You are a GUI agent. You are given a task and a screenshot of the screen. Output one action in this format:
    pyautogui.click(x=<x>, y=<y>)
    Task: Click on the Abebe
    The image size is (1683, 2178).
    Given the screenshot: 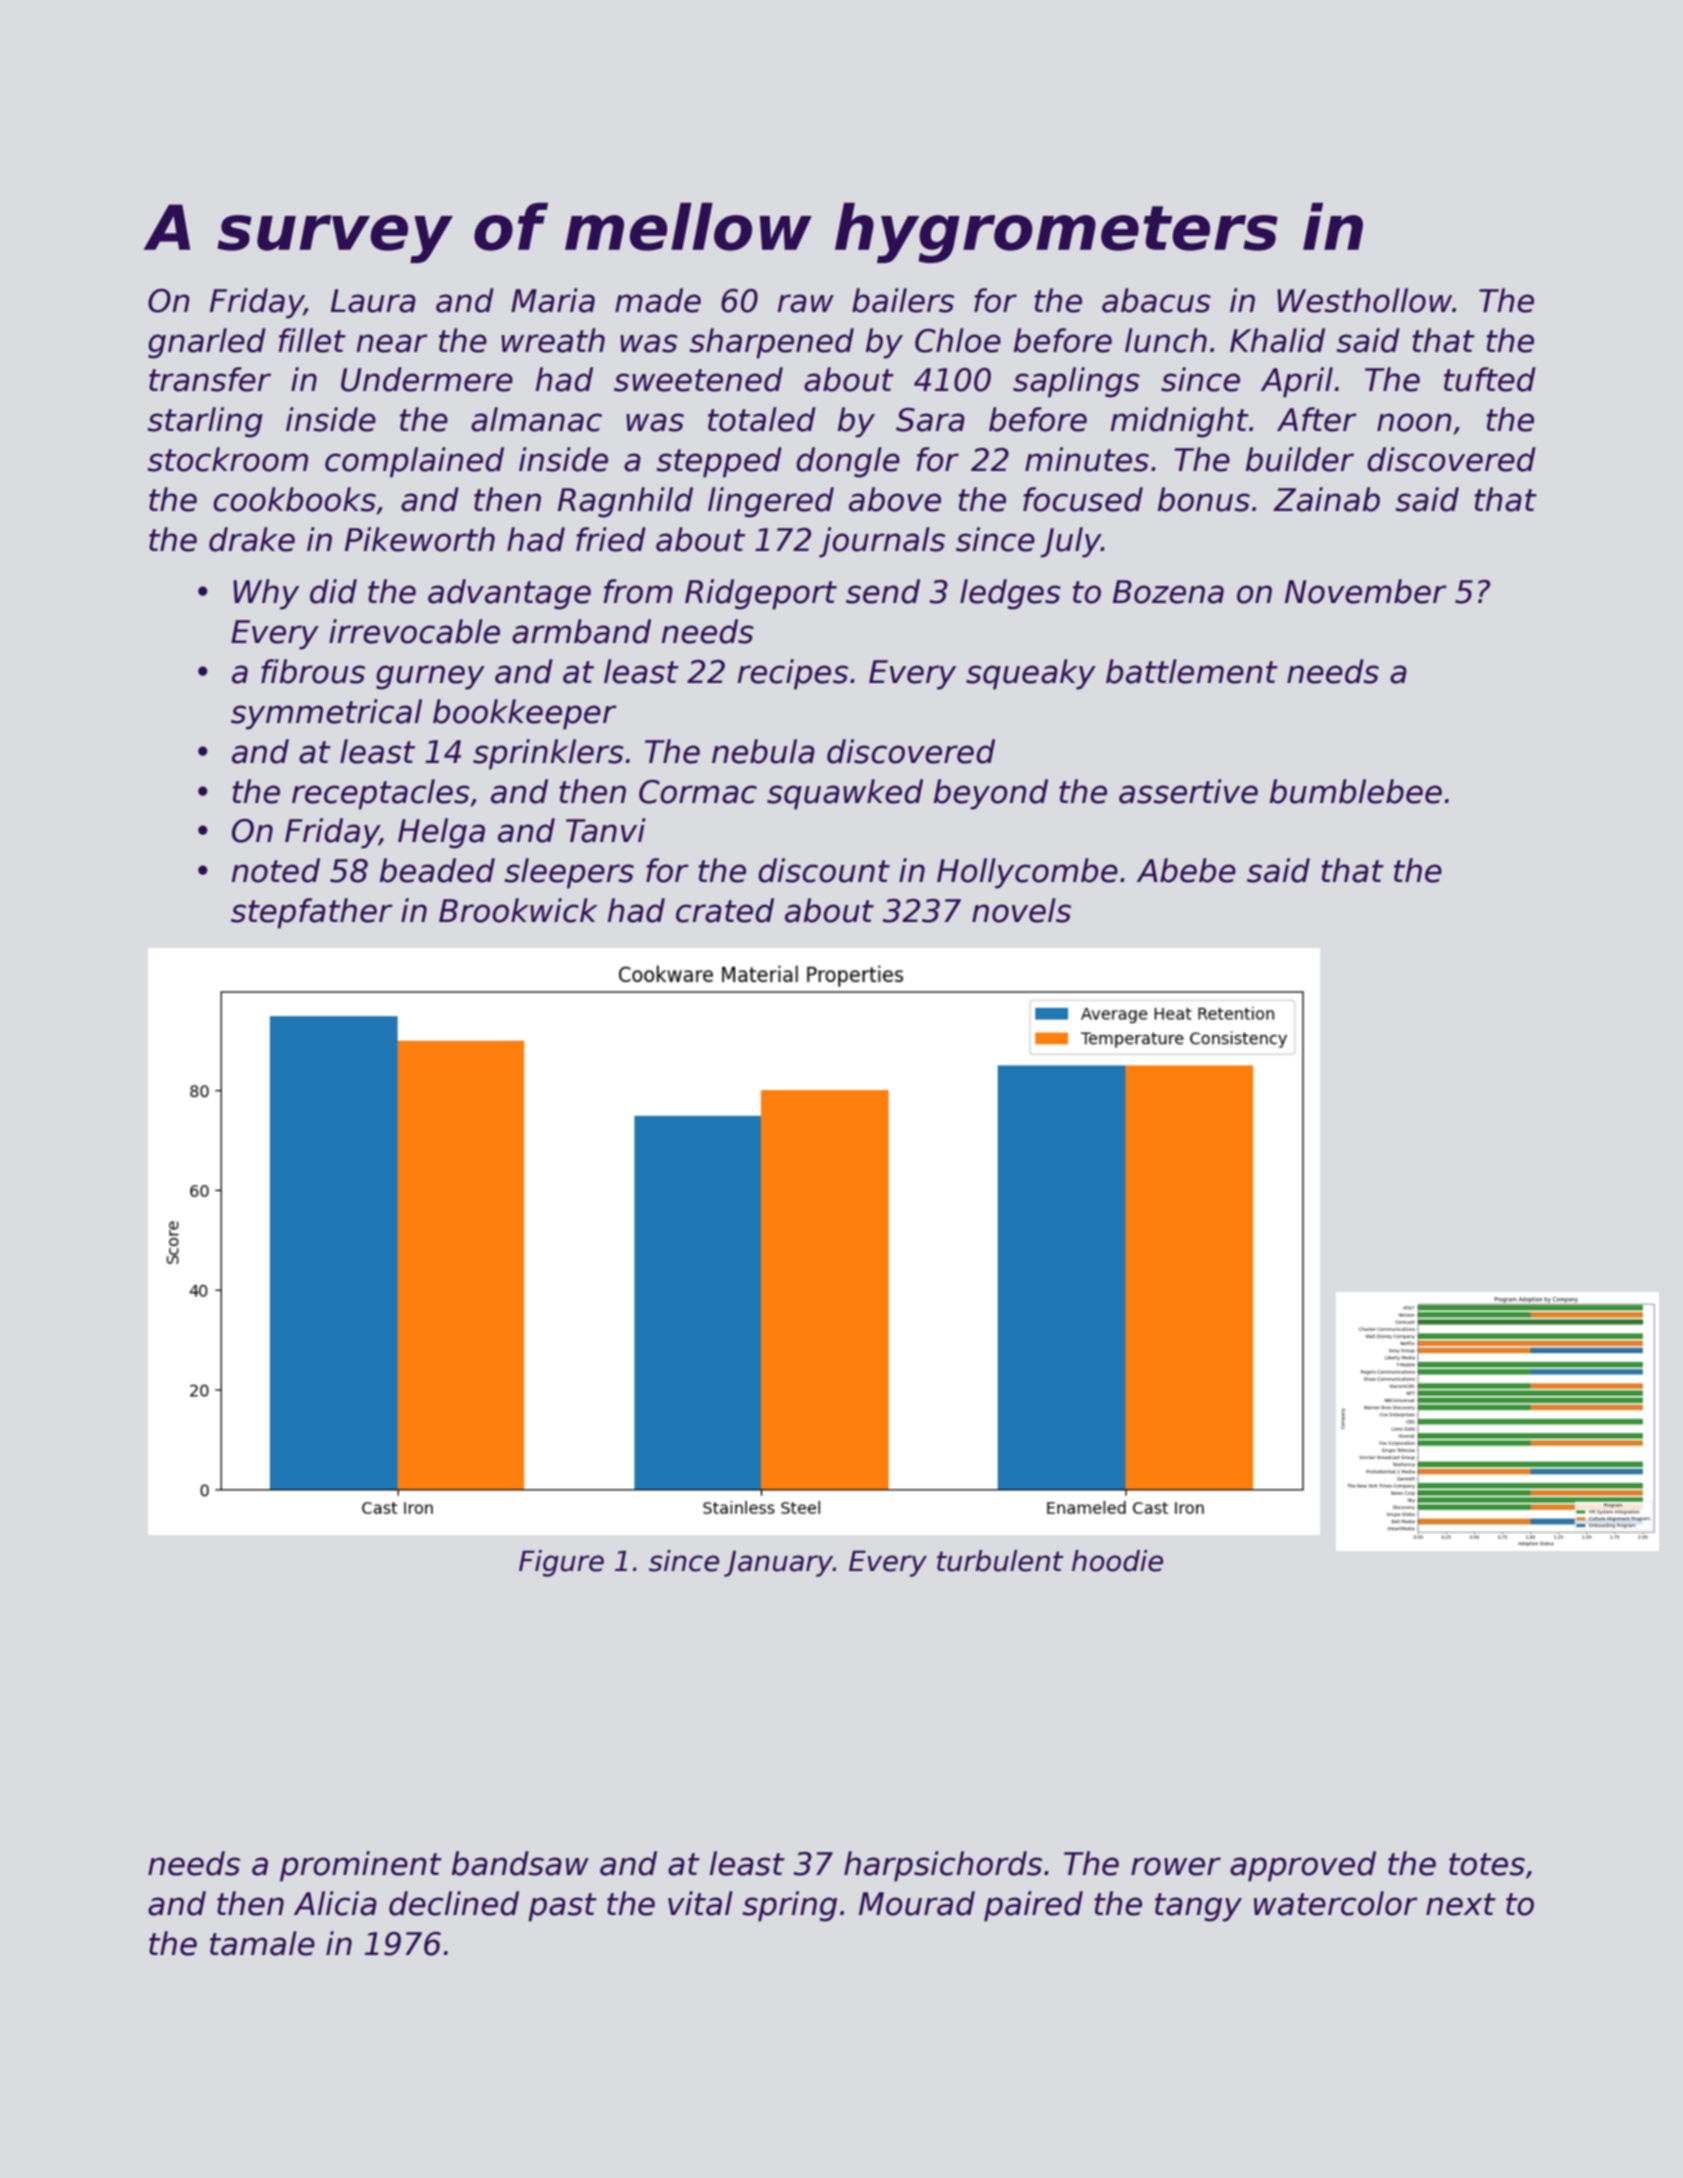 What is the action you would take?
    pyautogui.click(x=1186, y=870)
